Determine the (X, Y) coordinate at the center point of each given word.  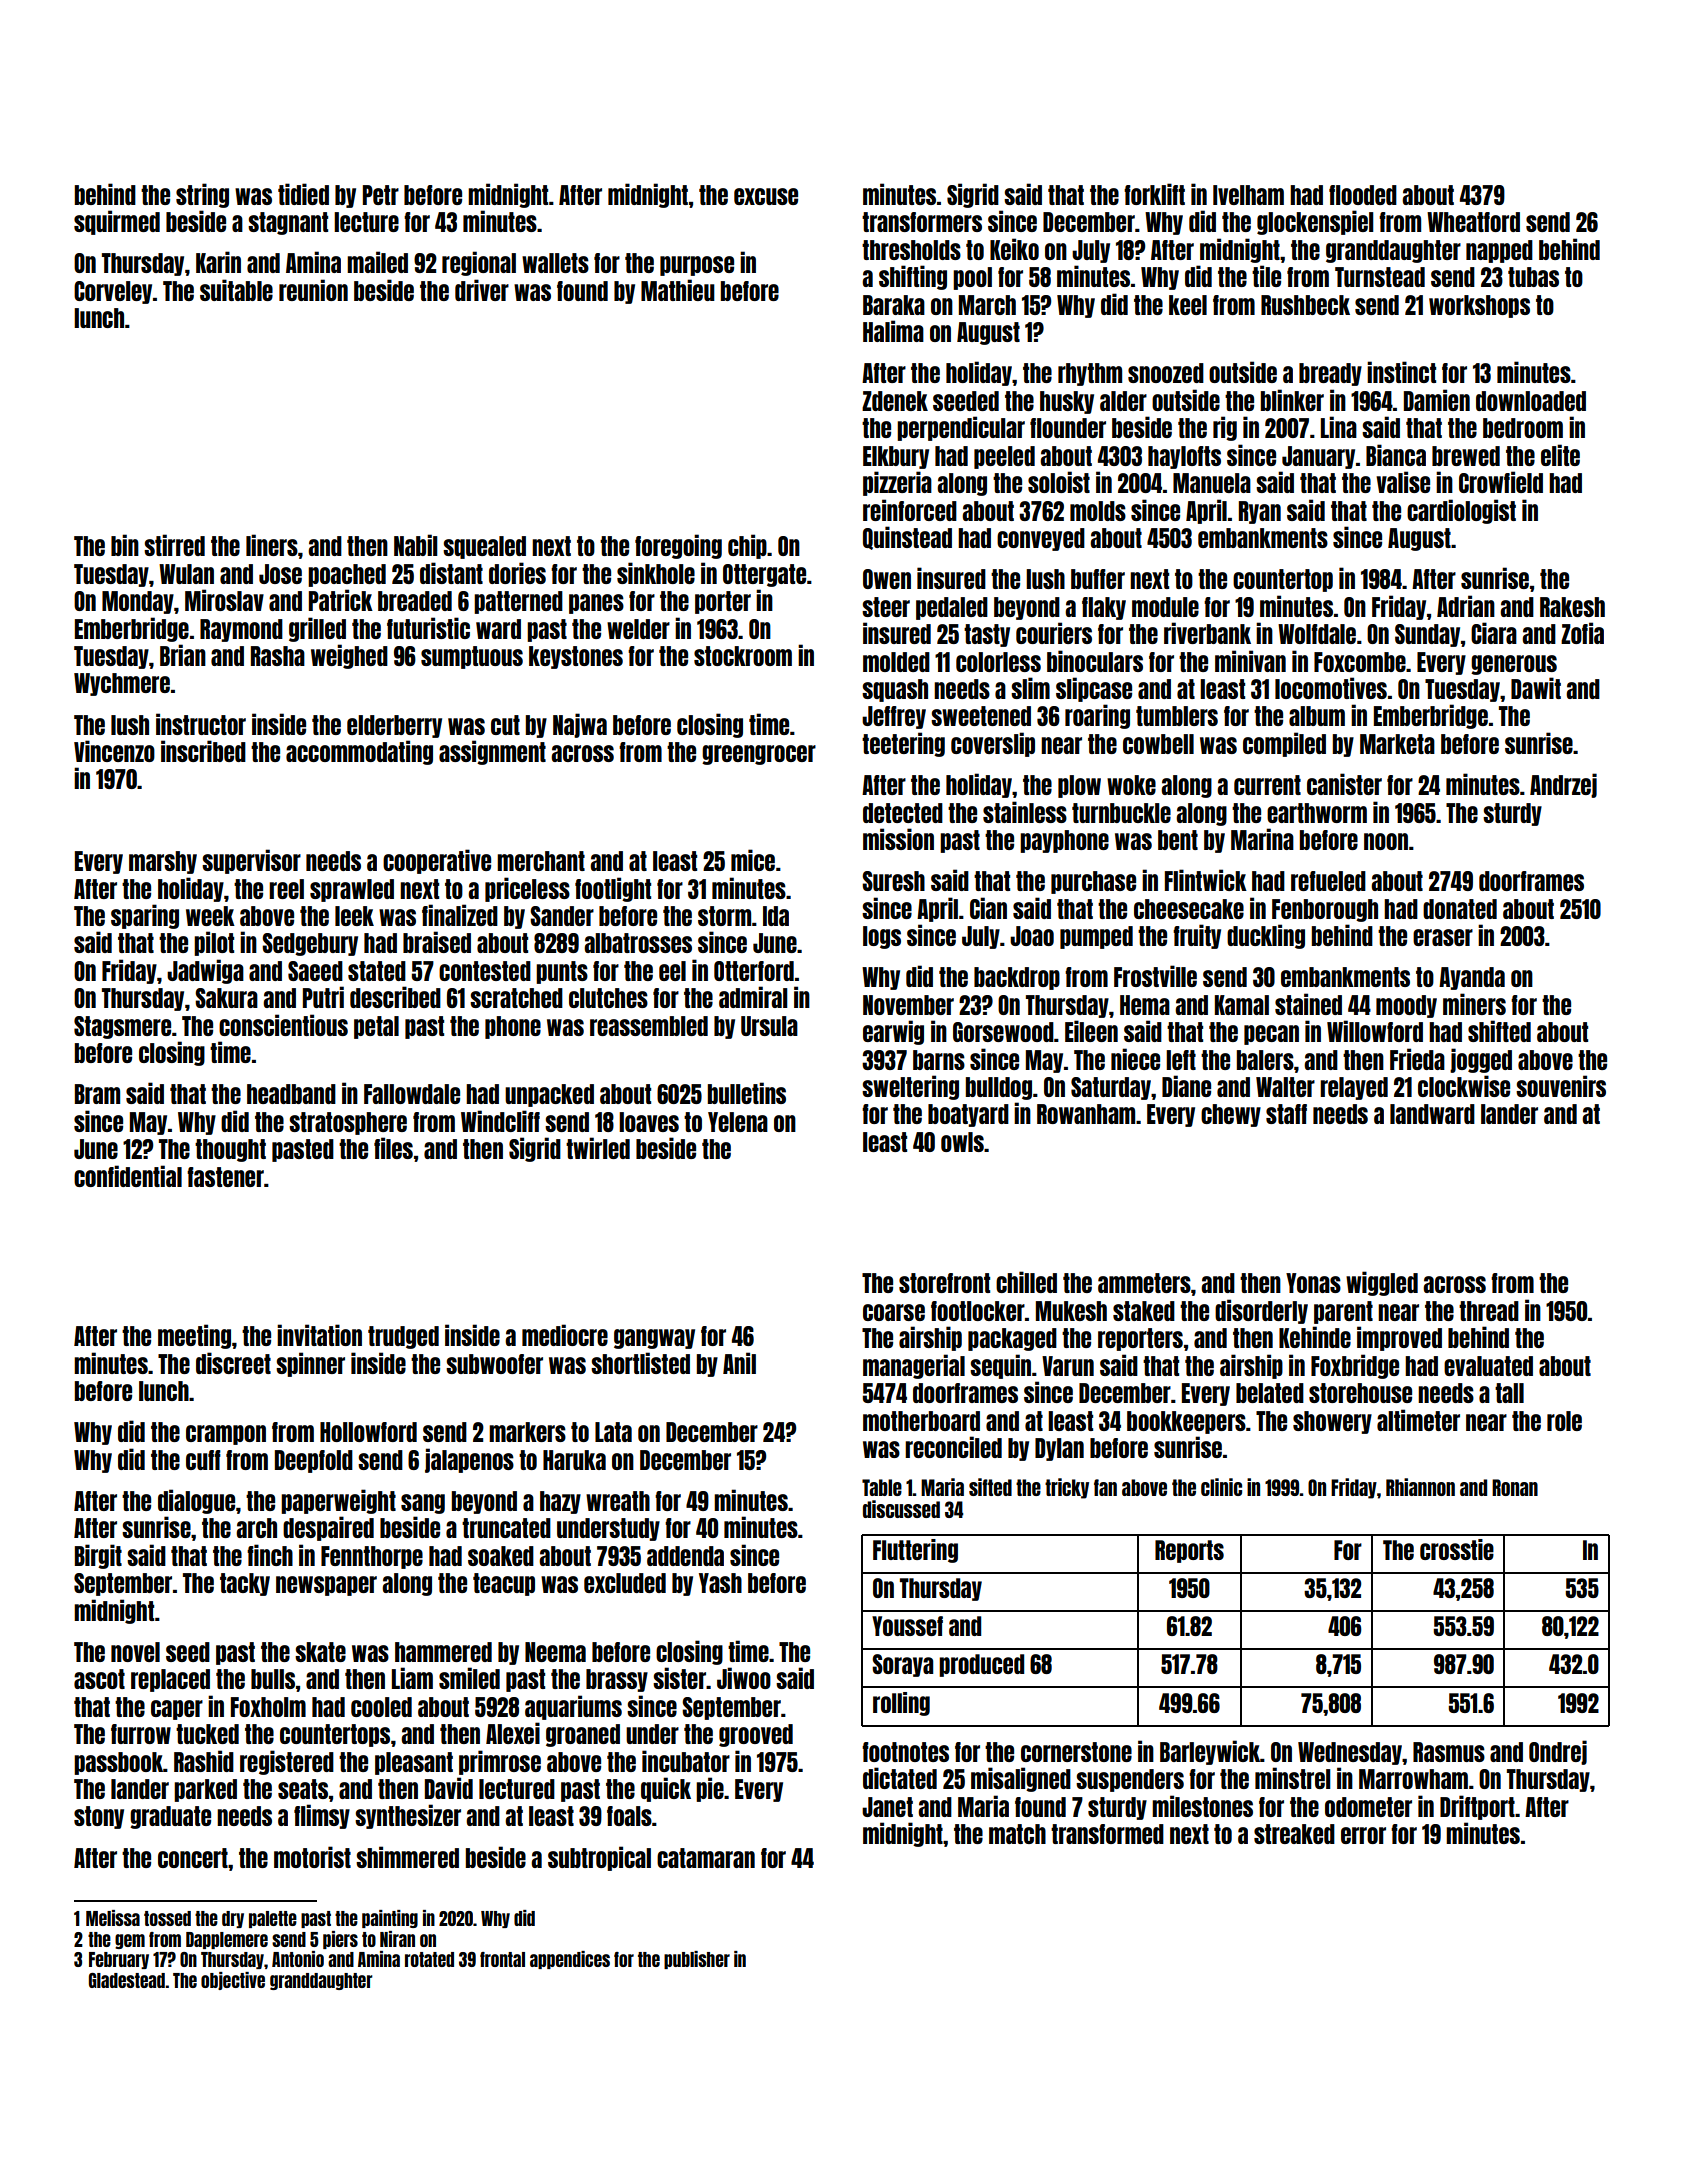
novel (135, 1652)
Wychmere (122, 684)
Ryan (1260, 512)
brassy (617, 1680)
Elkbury (896, 457)
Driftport (1477, 1807)
